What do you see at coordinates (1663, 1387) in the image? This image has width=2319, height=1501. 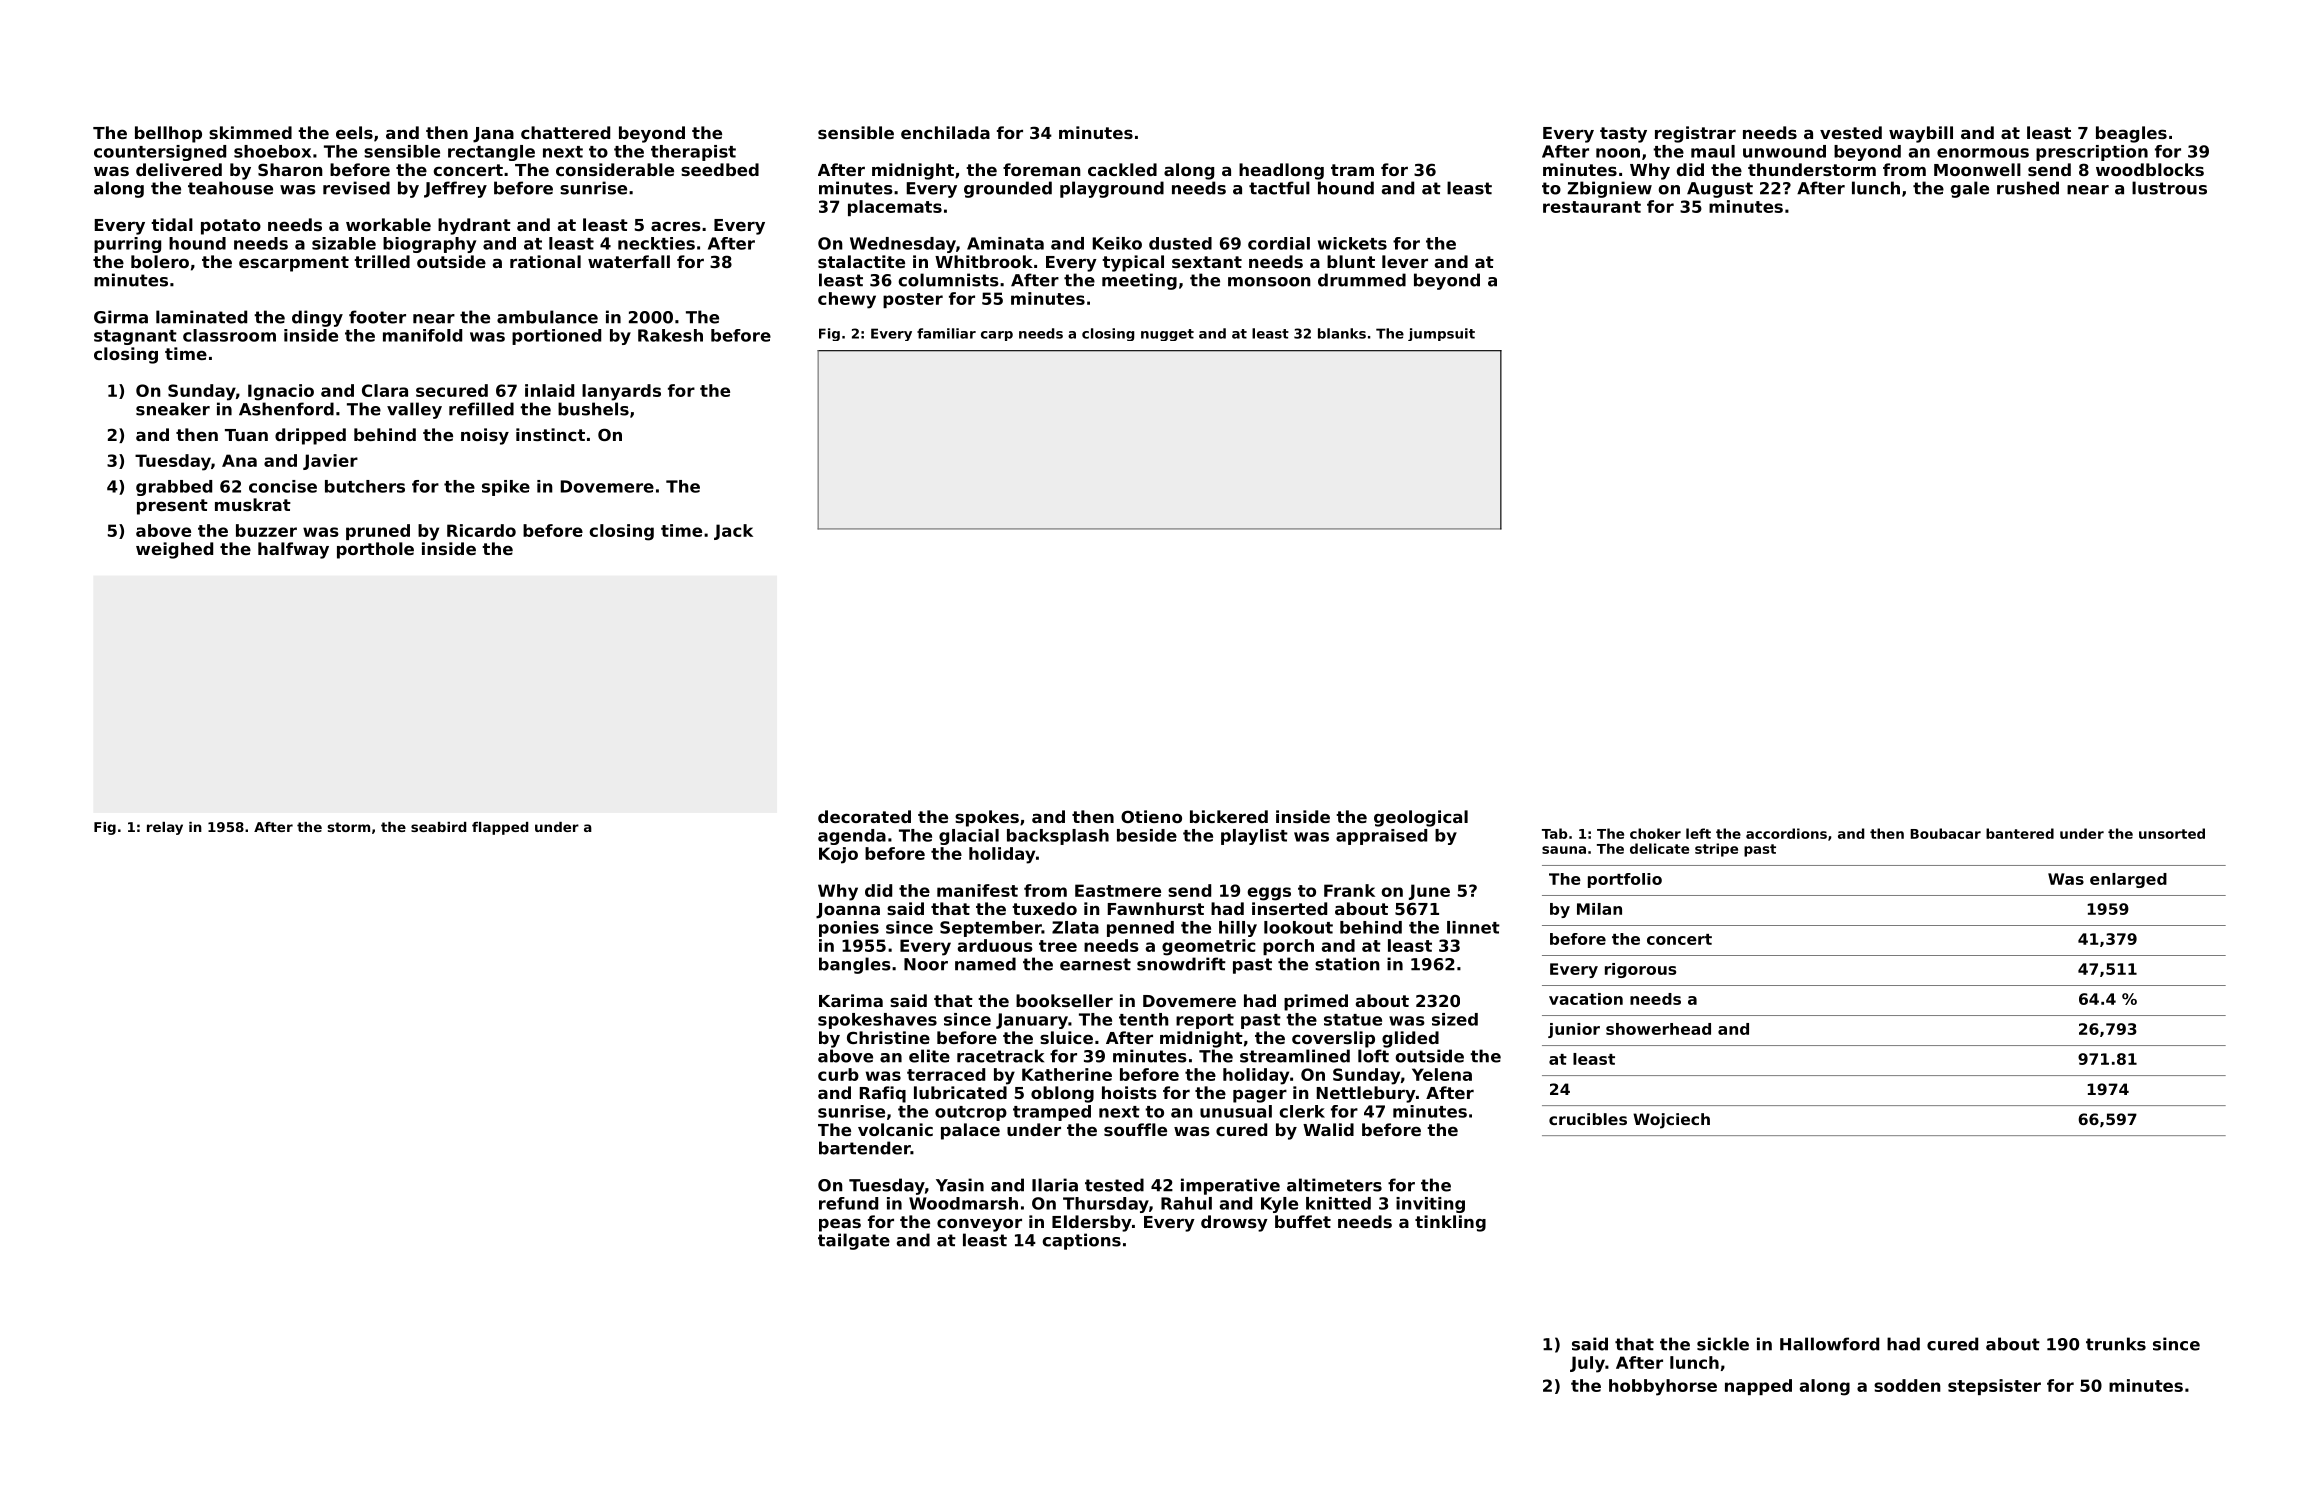 I see `hobbyhorse` at bounding box center [1663, 1387].
